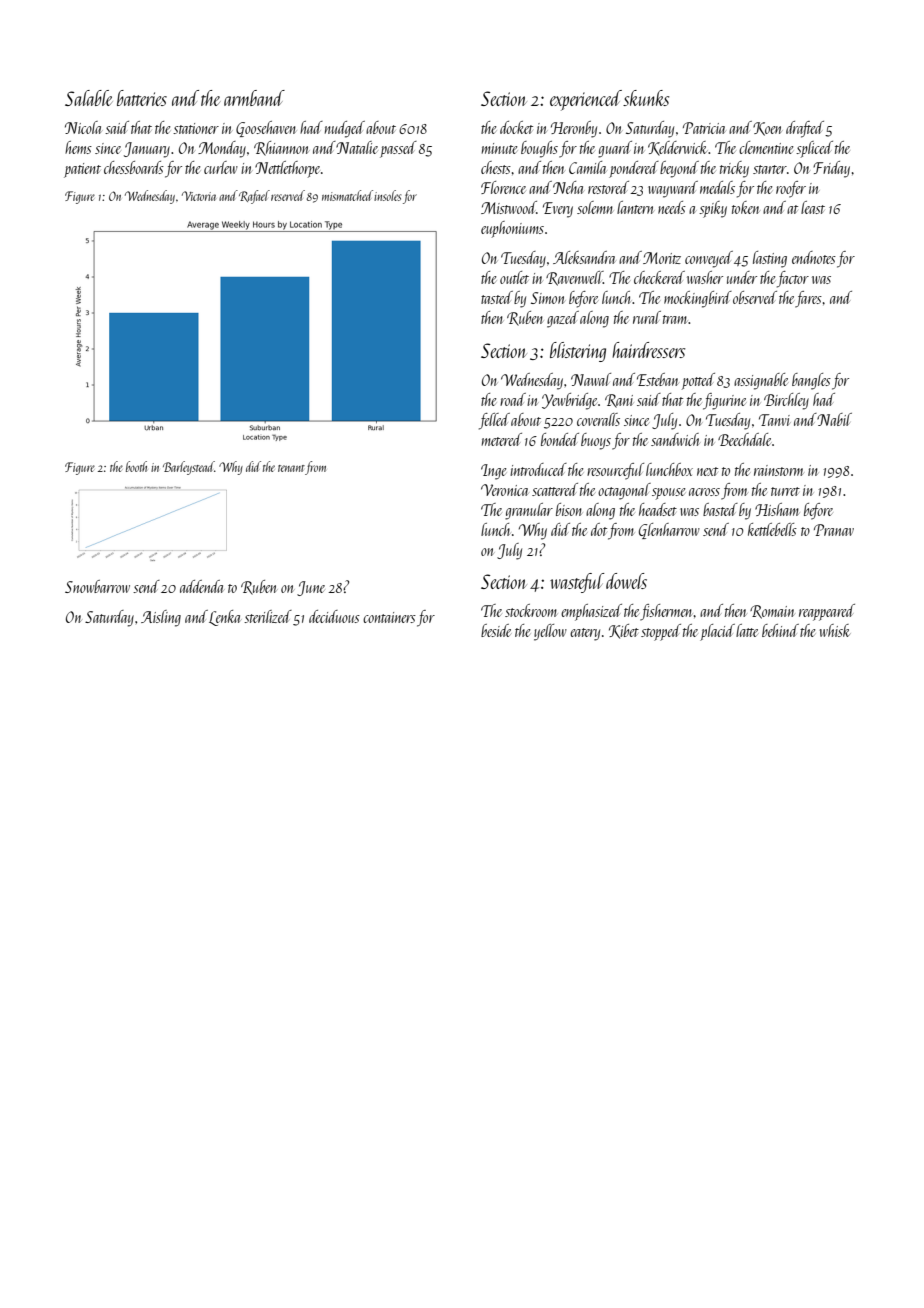 This screenshot has width=924, height=1308. What do you see at coordinates (658, 379) in the screenshot?
I see `Esteban` at bounding box center [658, 379].
